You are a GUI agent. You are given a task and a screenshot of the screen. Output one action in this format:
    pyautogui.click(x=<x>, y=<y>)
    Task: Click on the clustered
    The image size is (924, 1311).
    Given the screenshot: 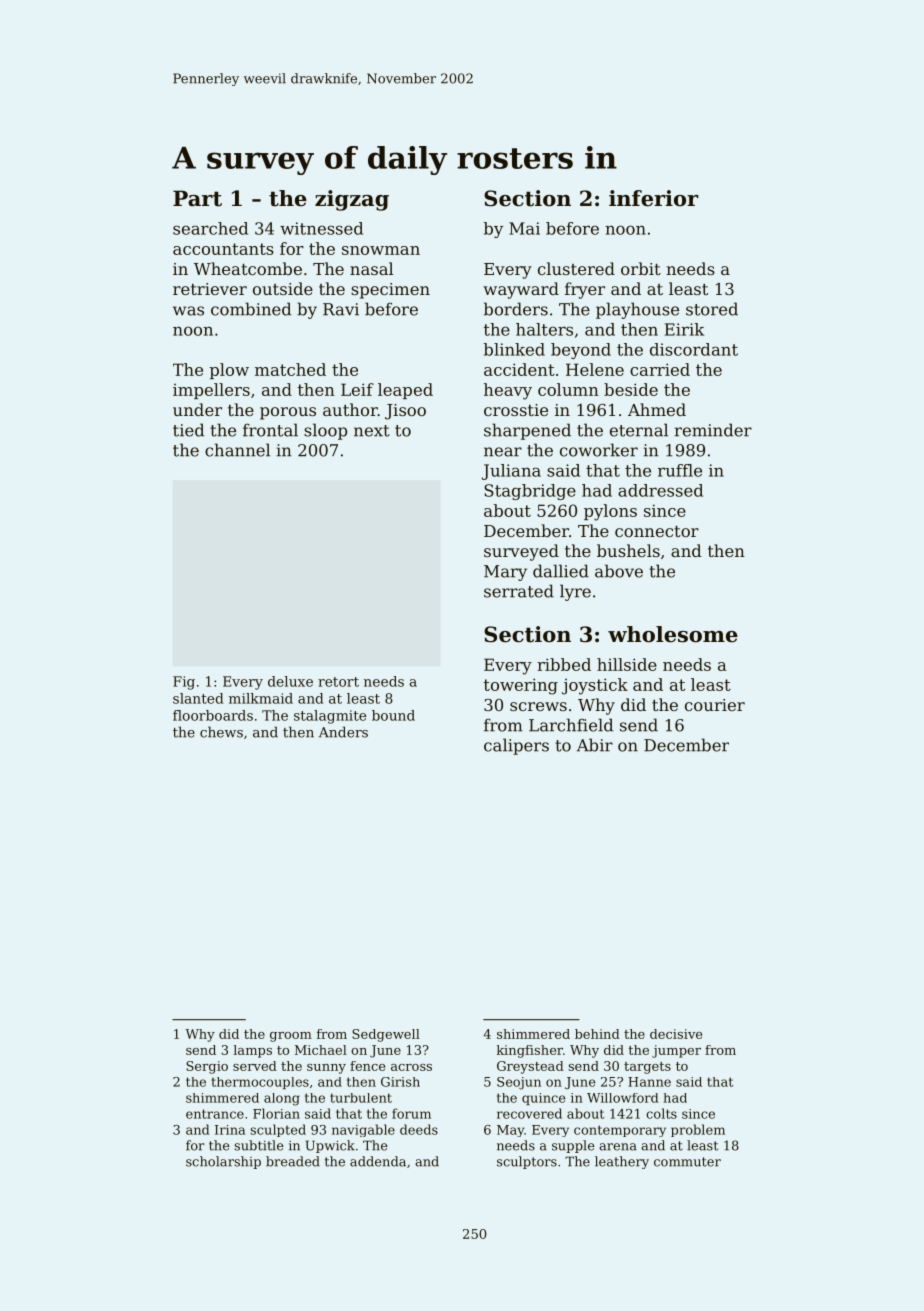 What is the action you would take?
    pyautogui.click(x=576, y=268)
